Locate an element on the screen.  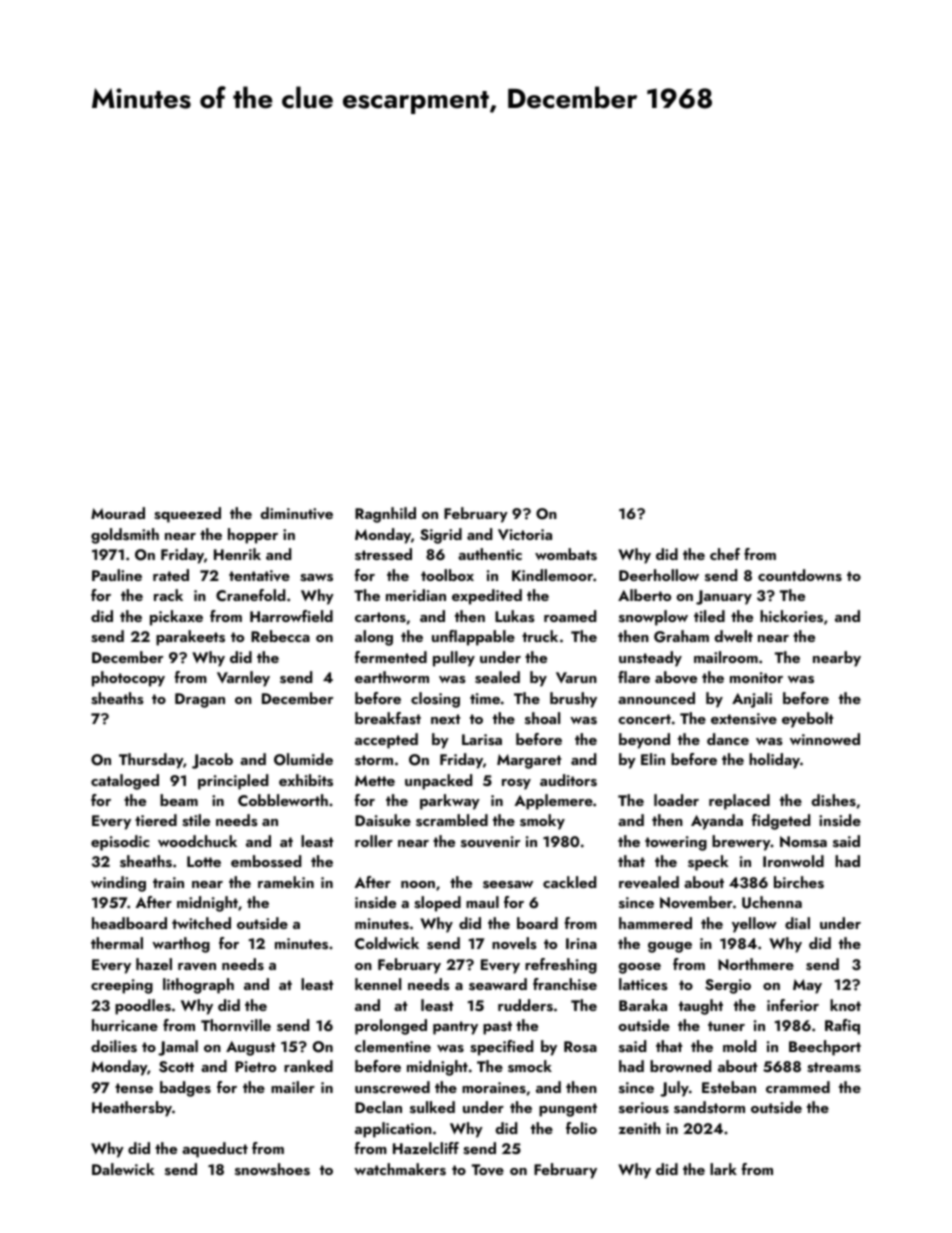
Nomsa is located at coordinates (803, 842).
